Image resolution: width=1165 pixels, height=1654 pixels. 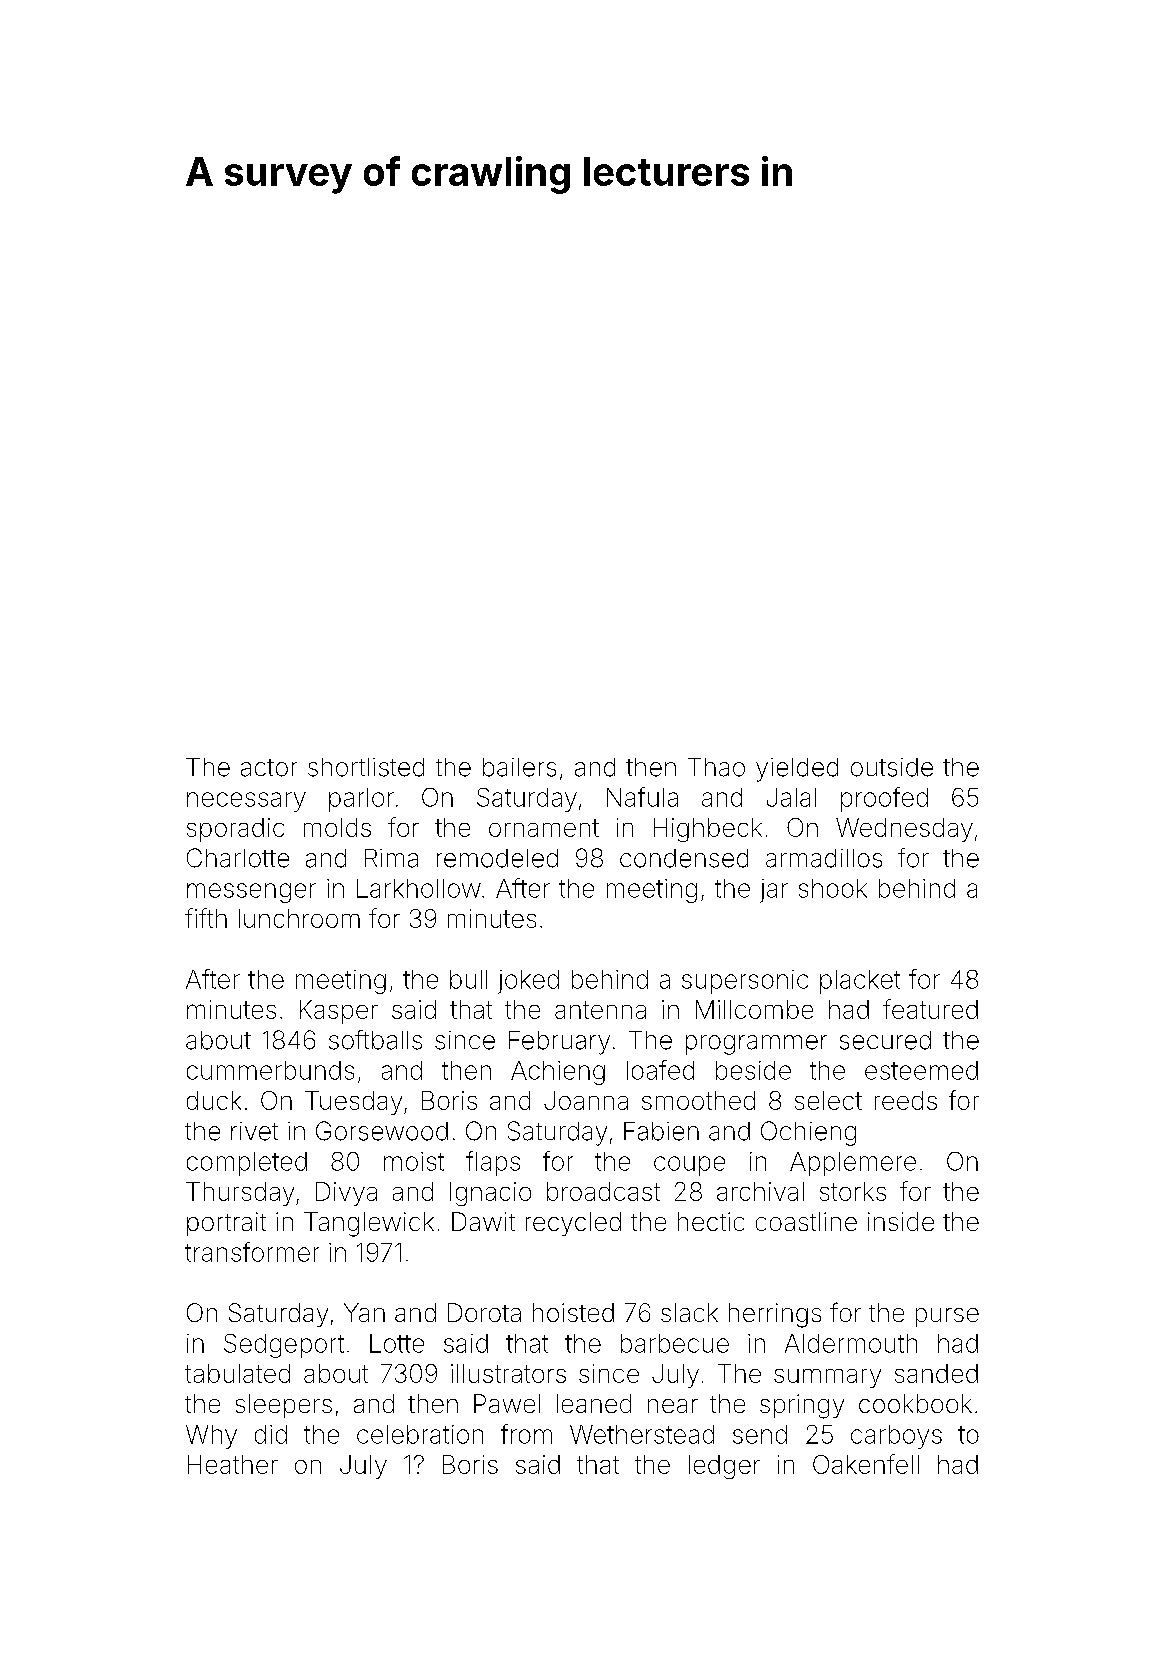 I want to click on sporadic, so click(x=235, y=830).
